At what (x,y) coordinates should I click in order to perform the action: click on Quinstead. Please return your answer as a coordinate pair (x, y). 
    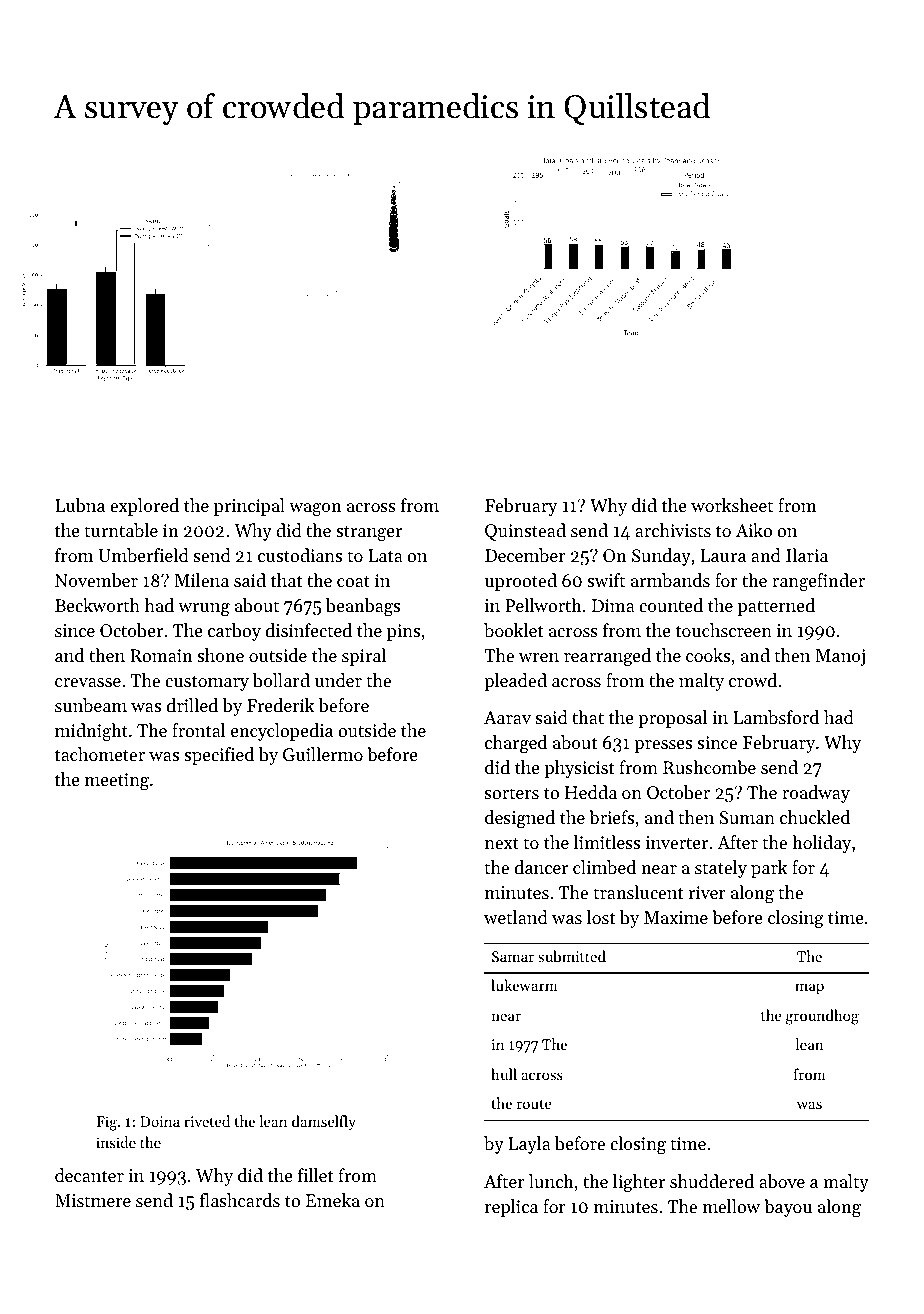
    Looking at the image, I should click on (525, 532).
